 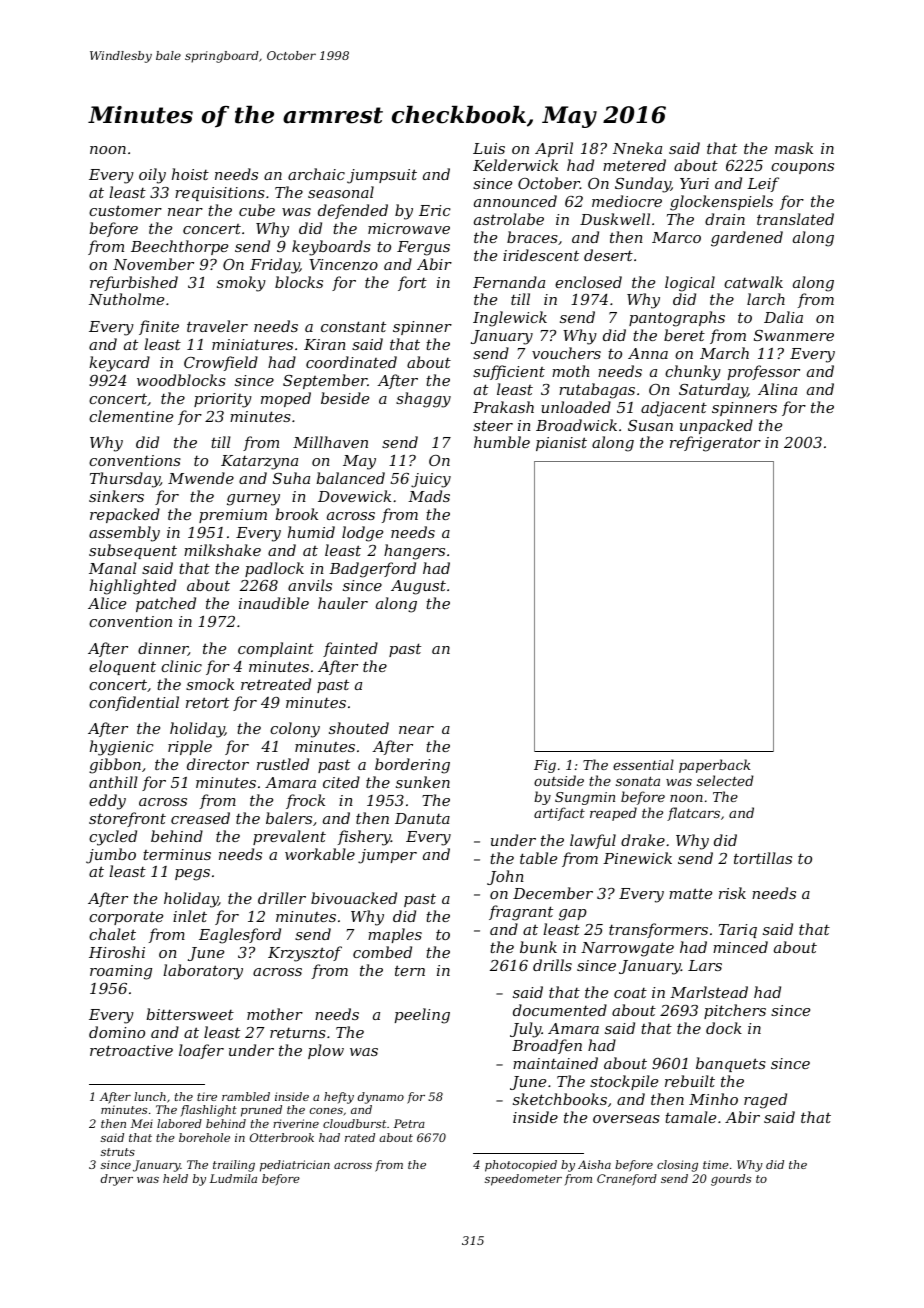 What do you see at coordinates (111, 856) in the screenshot?
I see `jumbo` at bounding box center [111, 856].
